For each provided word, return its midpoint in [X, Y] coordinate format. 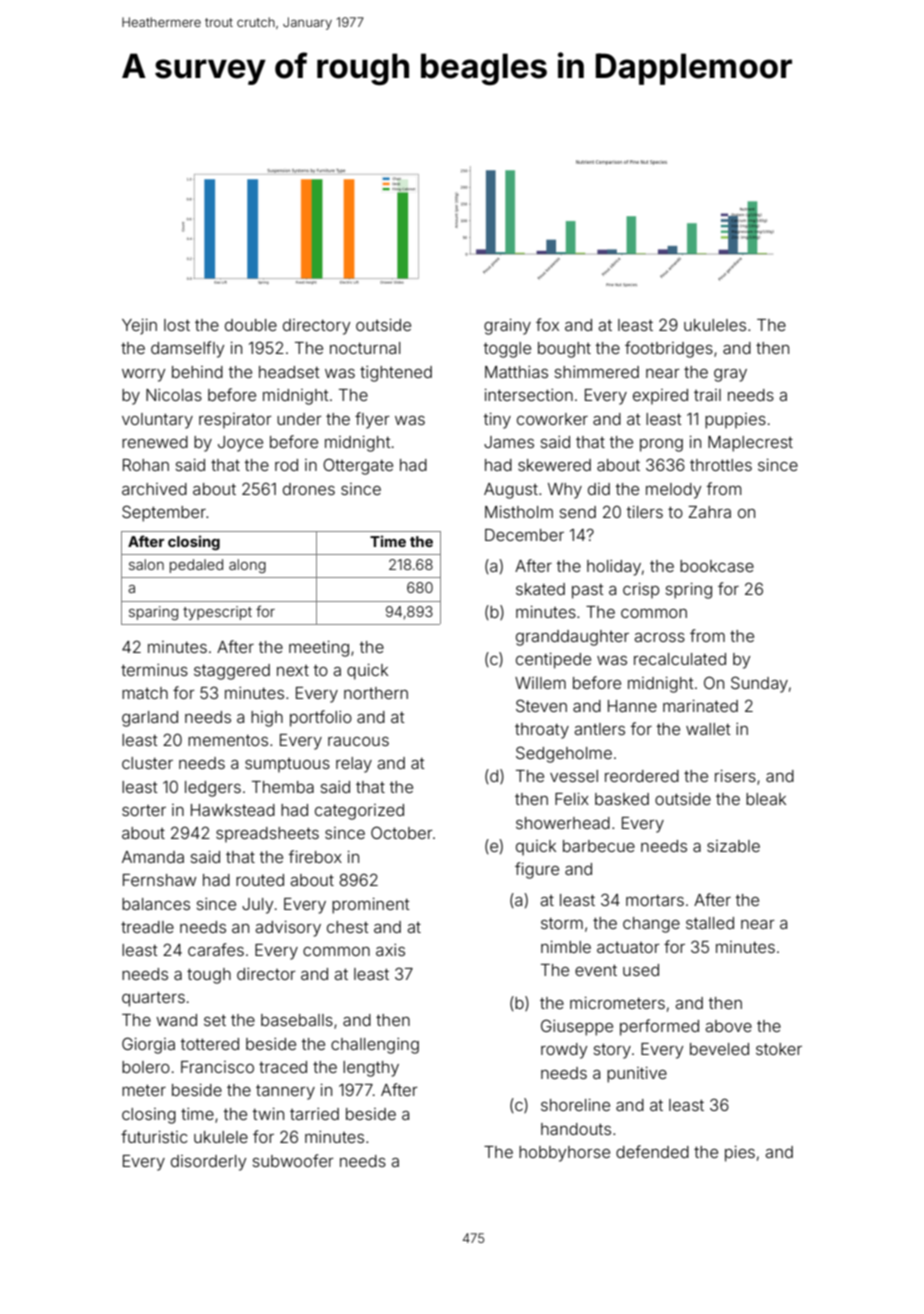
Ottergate [358, 466]
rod [286, 465]
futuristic [154, 1136]
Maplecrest [750, 444]
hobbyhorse [564, 1154]
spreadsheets [267, 835]
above [728, 1026]
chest [348, 927]
